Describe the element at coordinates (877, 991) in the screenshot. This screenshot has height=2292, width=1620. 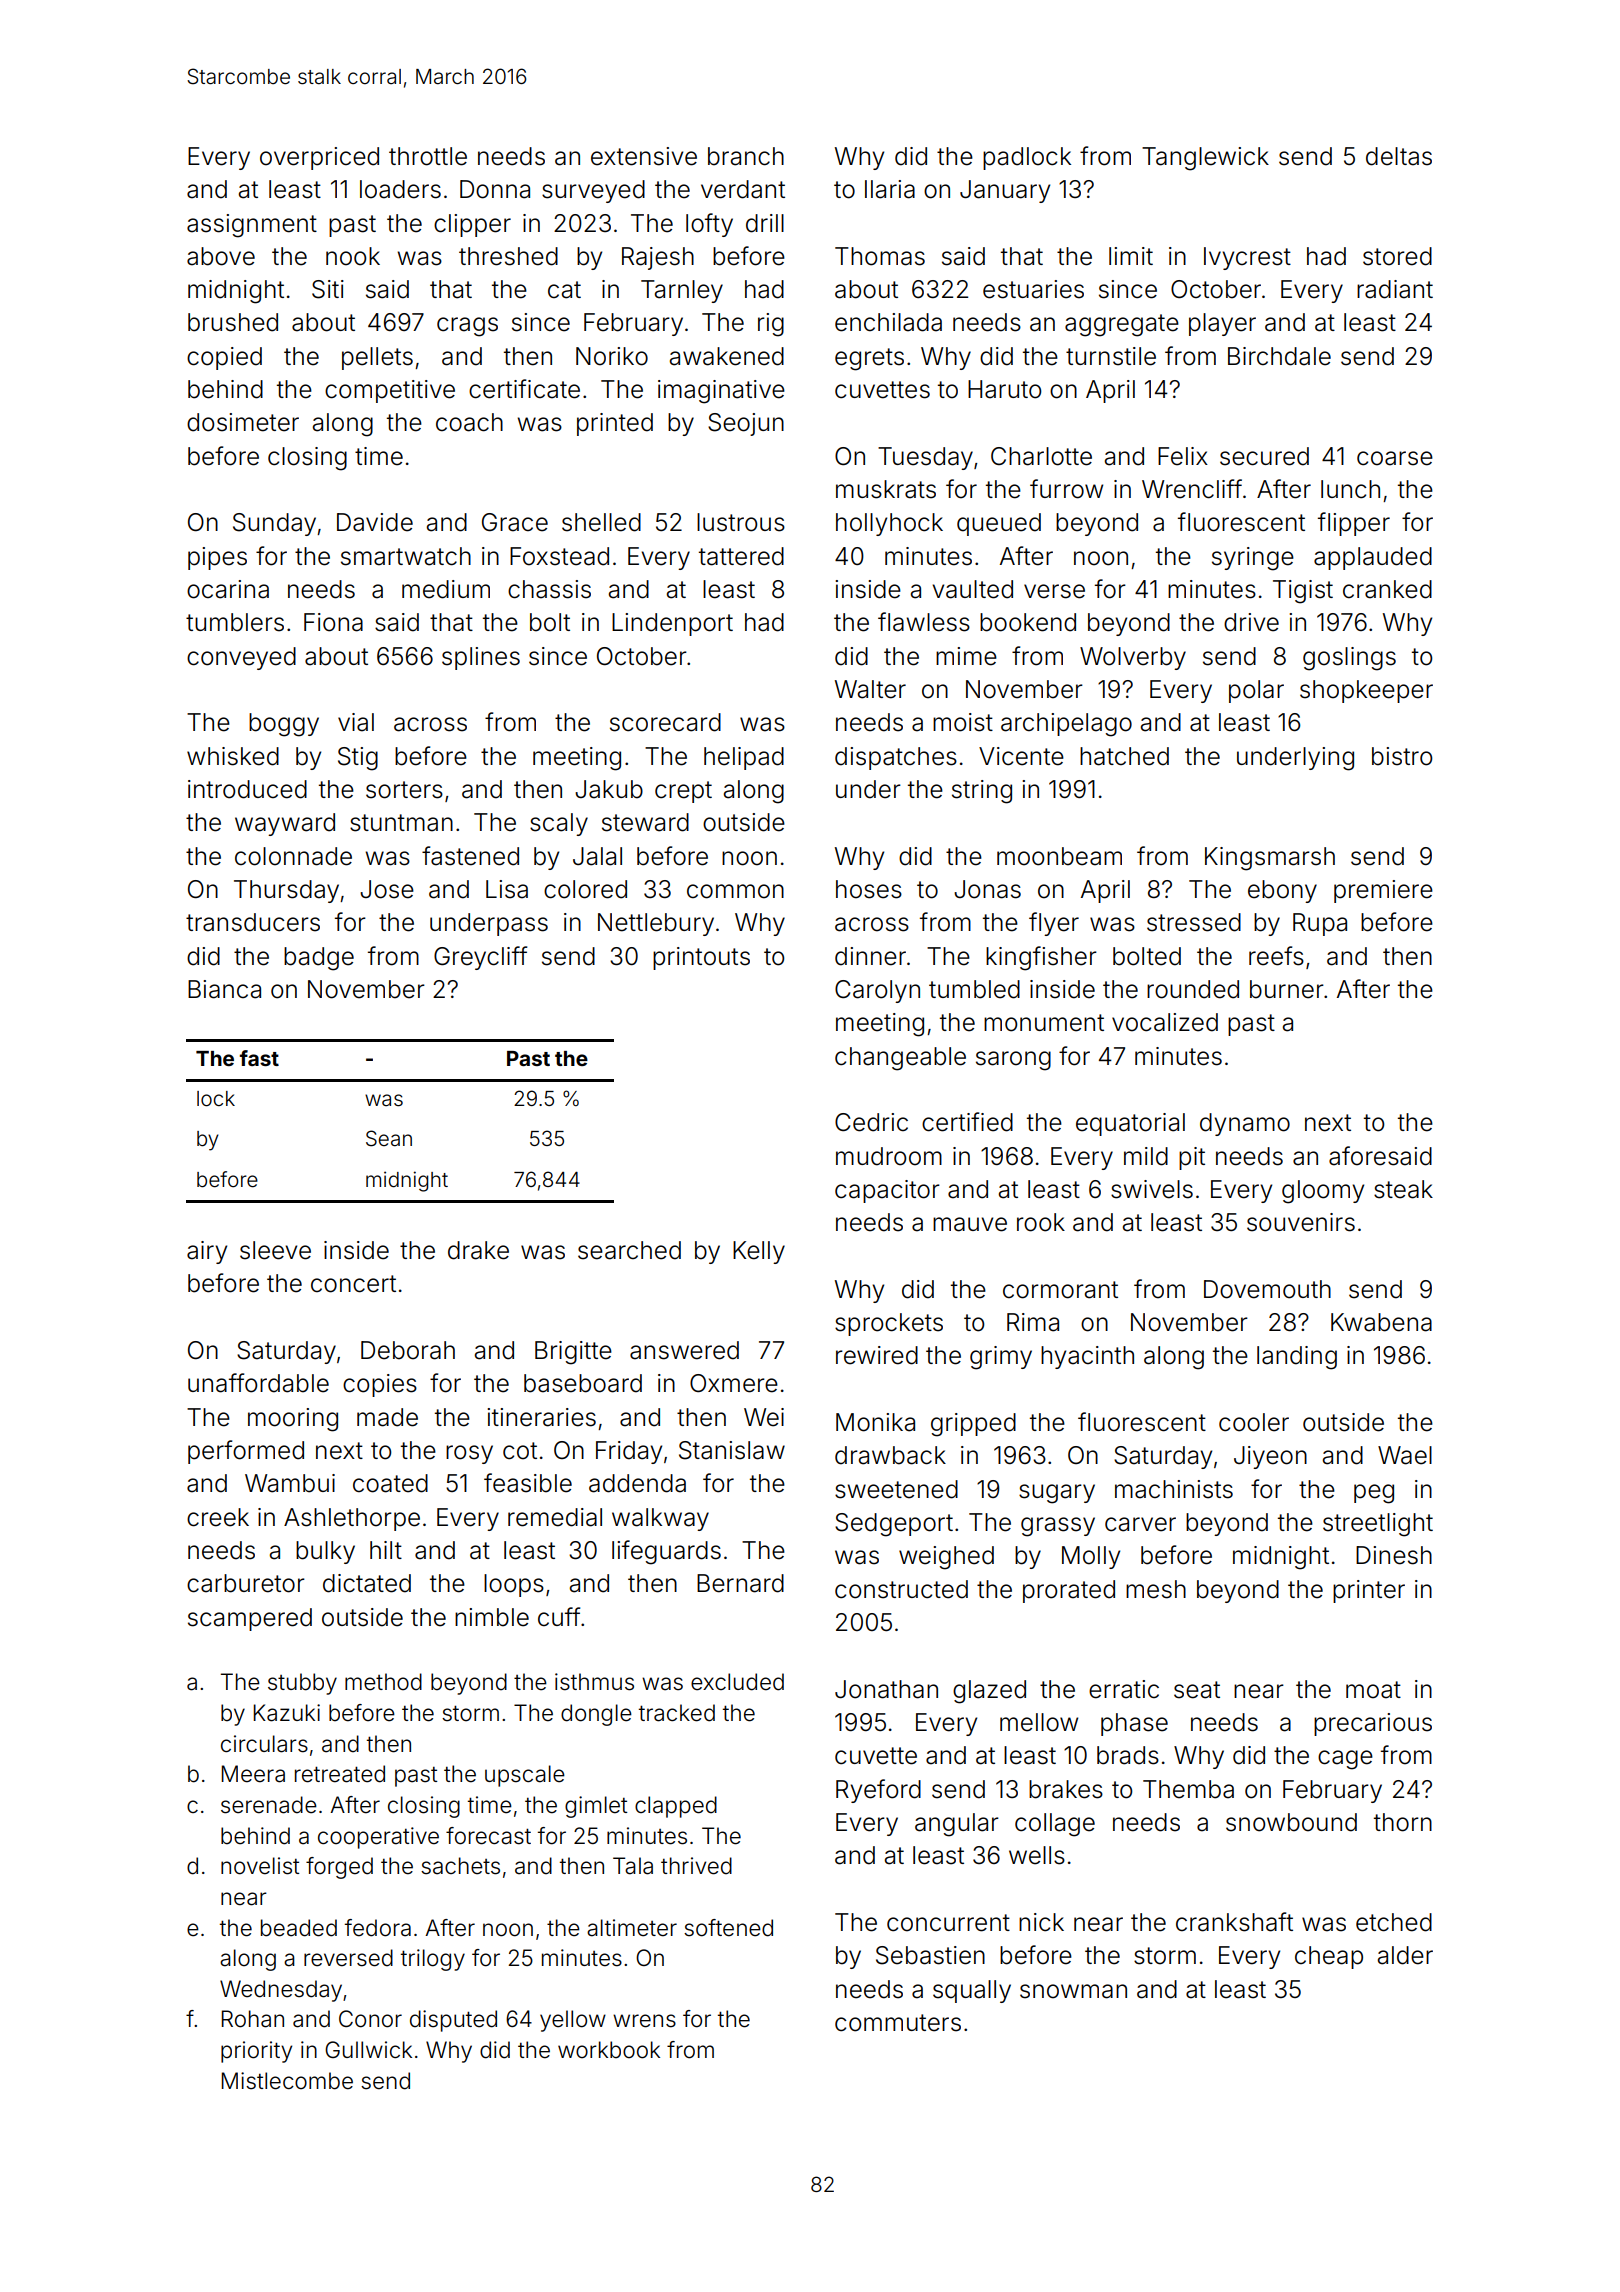
I see `Carolyn` at that location.
